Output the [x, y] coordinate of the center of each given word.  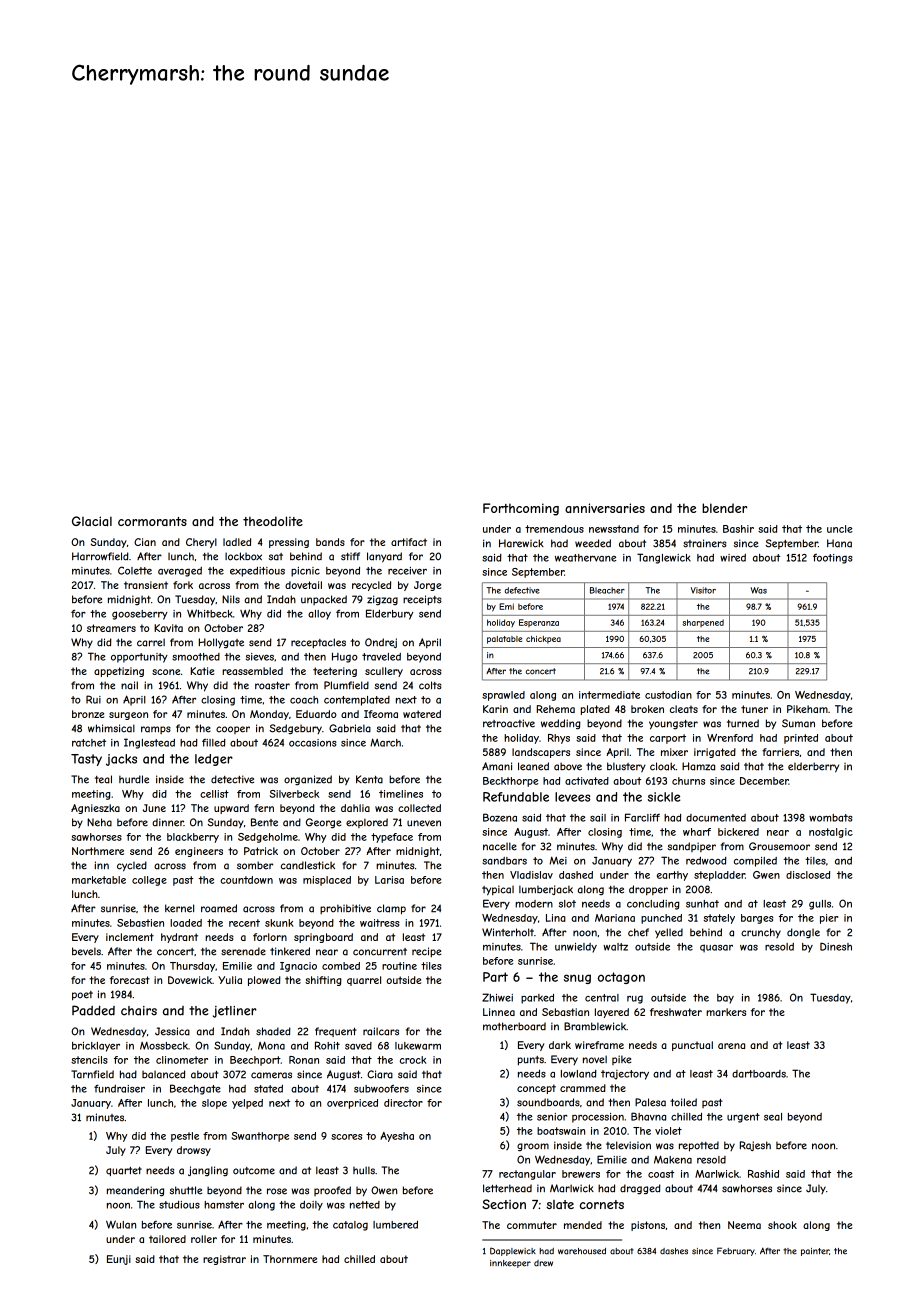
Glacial [92, 521]
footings [833, 559]
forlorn [270, 937]
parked [537, 999]
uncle [840, 529]
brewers [581, 1174]
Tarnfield [92, 1074]
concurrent [380, 952]
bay [725, 999]
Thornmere [290, 1259]
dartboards [759, 1074]
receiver [407, 571]
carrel [151, 642]
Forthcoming [521, 509]
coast [661, 1174]
